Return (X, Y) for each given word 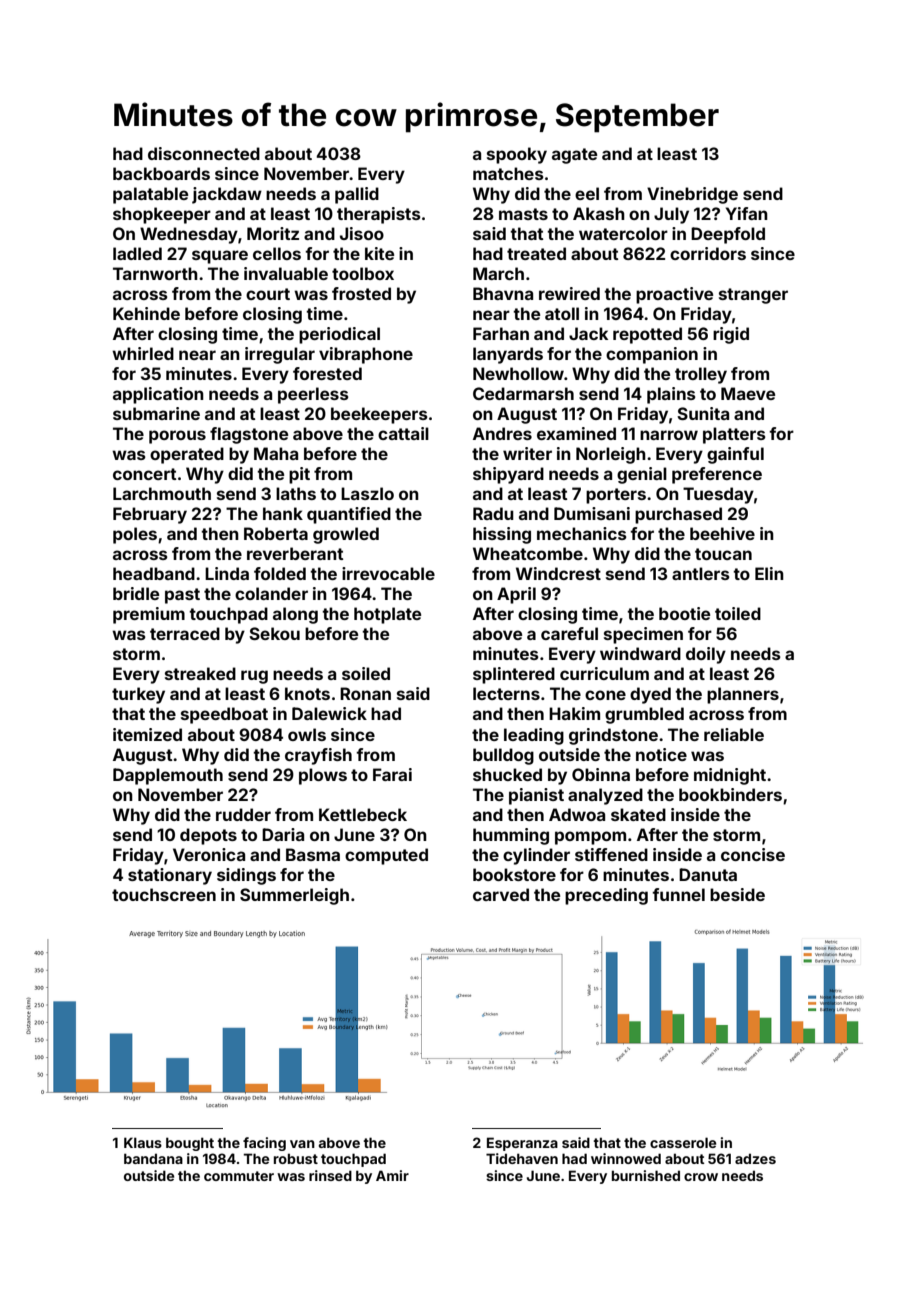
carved (501, 894)
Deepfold (728, 235)
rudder (243, 814)
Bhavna (503, 293)
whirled (143, 353)
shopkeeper (162, 215)
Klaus (143, 1142)
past (182, 596)
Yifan (747, 213)
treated (536, 253)
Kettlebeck (363, 814)
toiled (738, 613)
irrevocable (388, 573)
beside (737, 894)
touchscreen (164, 894)
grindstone (613, 736)
